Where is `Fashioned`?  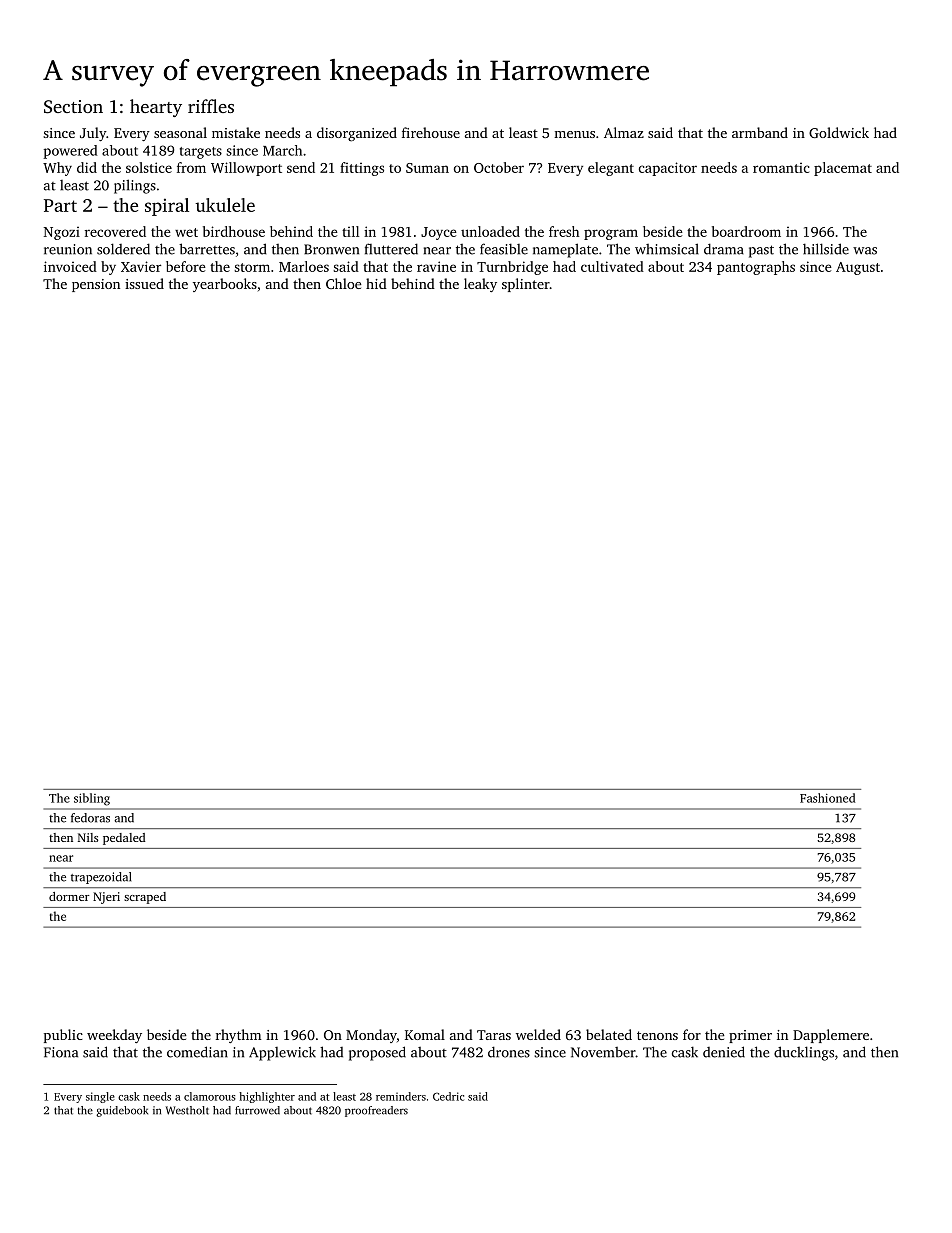 Fashioned is located at coordinates (827, 798).
